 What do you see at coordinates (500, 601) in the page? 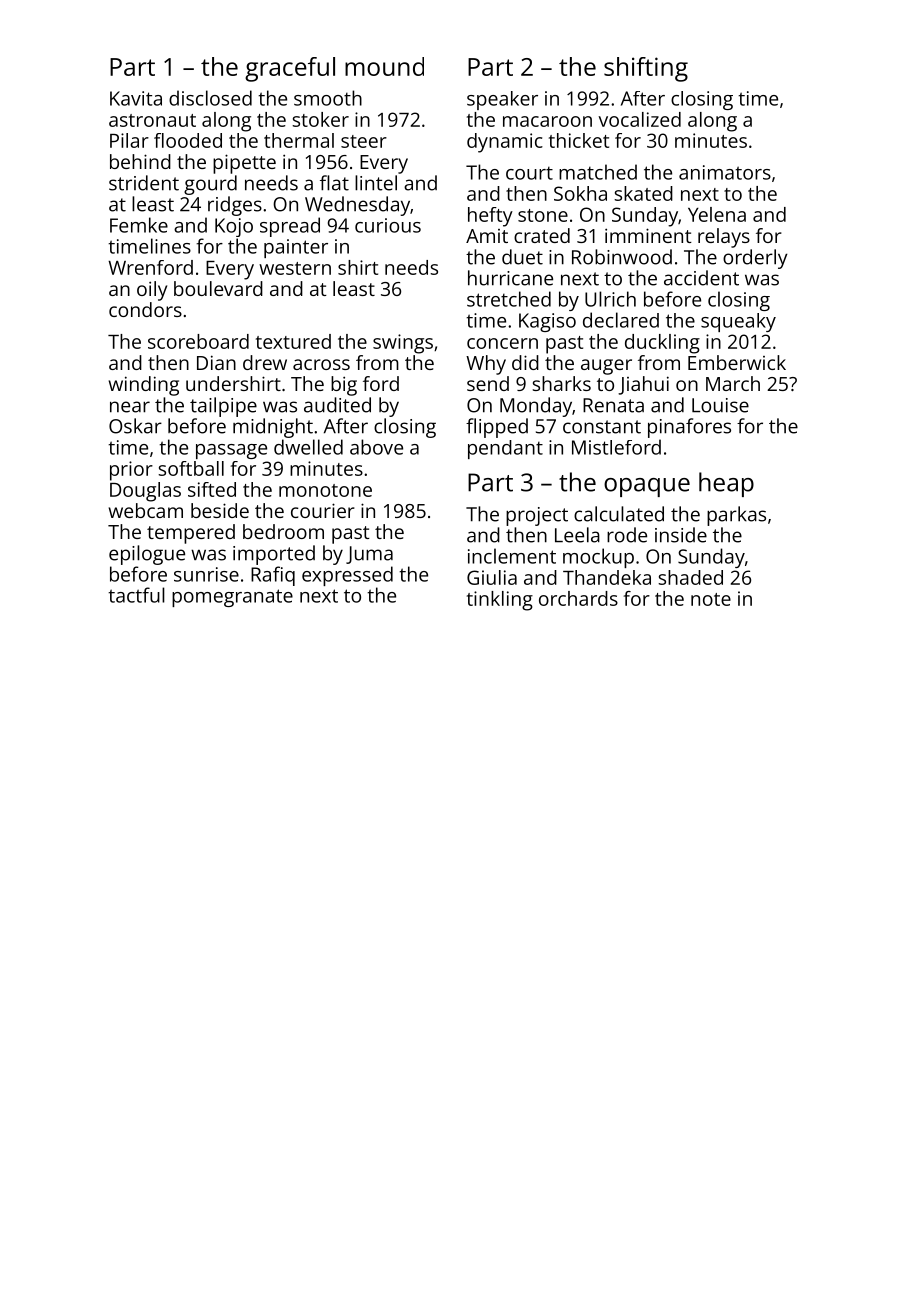
I see `tinkling` at bounding box center [500, 601].
